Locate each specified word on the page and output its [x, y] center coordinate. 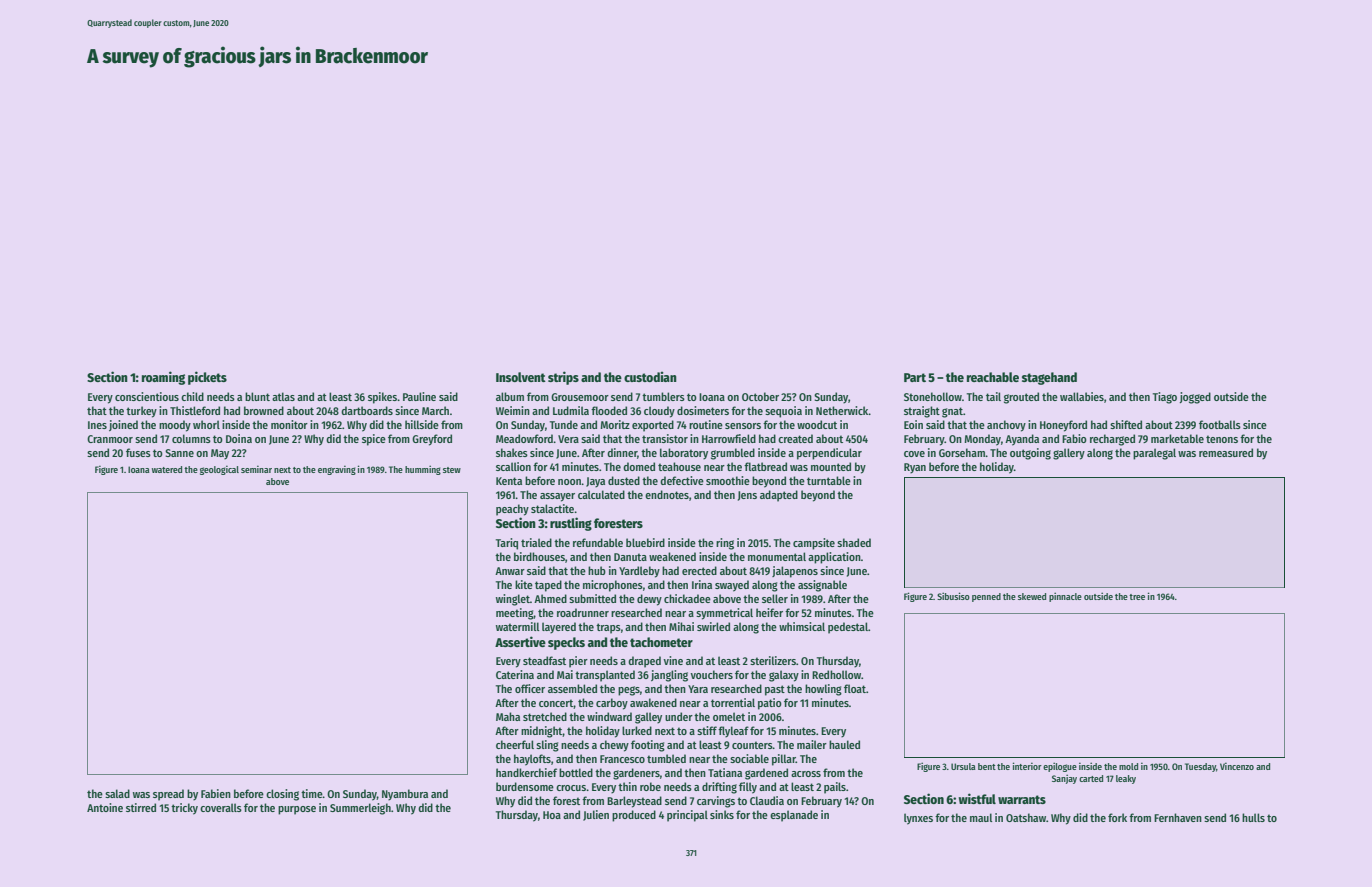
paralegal [1154, 454]
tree [1137, 597]
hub [597, 570]
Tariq [507, 544]
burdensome [525, 786]
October [760, 396]
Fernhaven [1178, 817]
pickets [207, 378]
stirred [141, 807]
